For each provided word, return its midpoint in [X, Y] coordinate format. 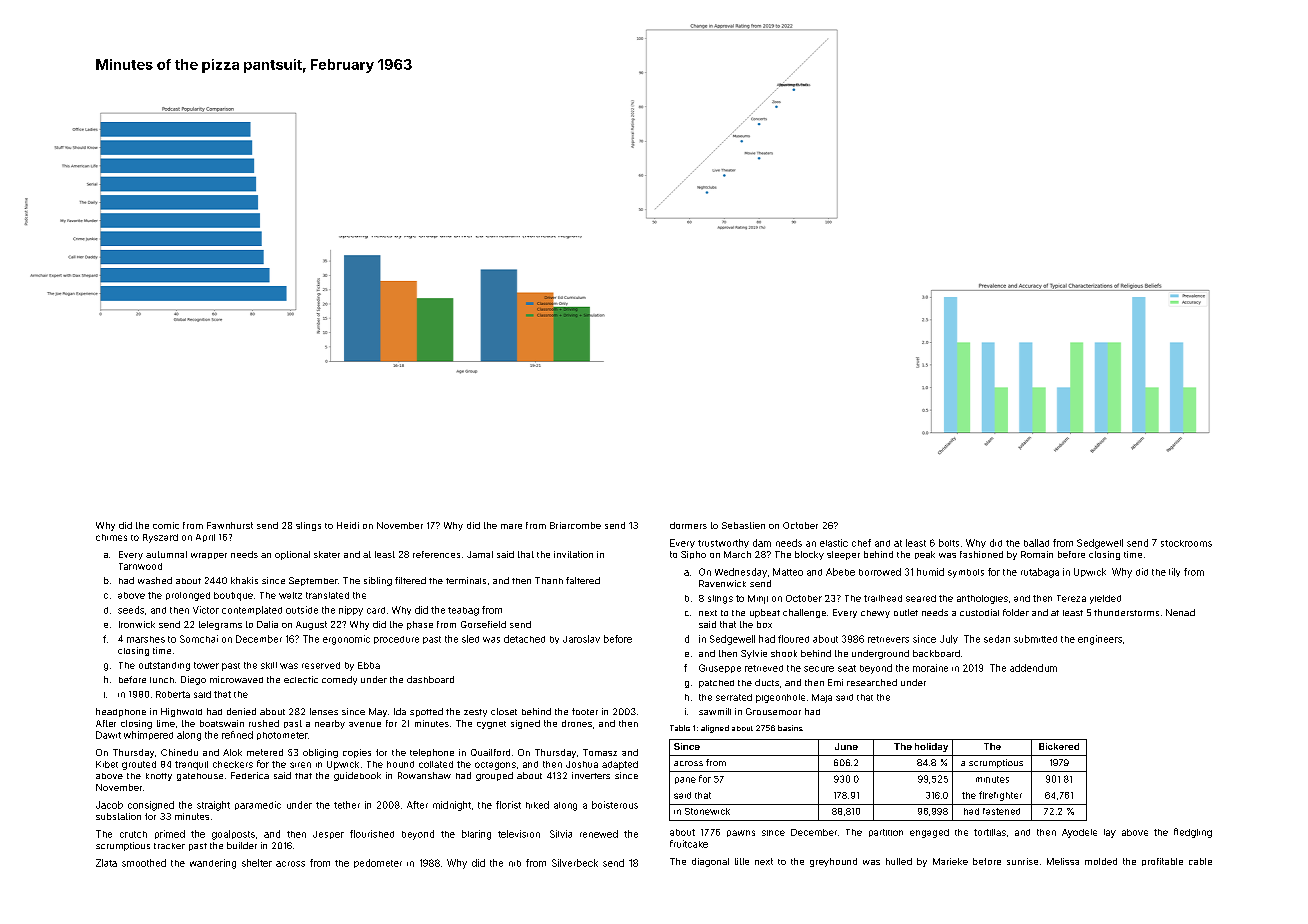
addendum [1033, 668]
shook [784, 653]
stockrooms [1186, 543]
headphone [121, 712]
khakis [244, 580]
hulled [899, 861]
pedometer [378, 863]
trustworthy [723, 543]
